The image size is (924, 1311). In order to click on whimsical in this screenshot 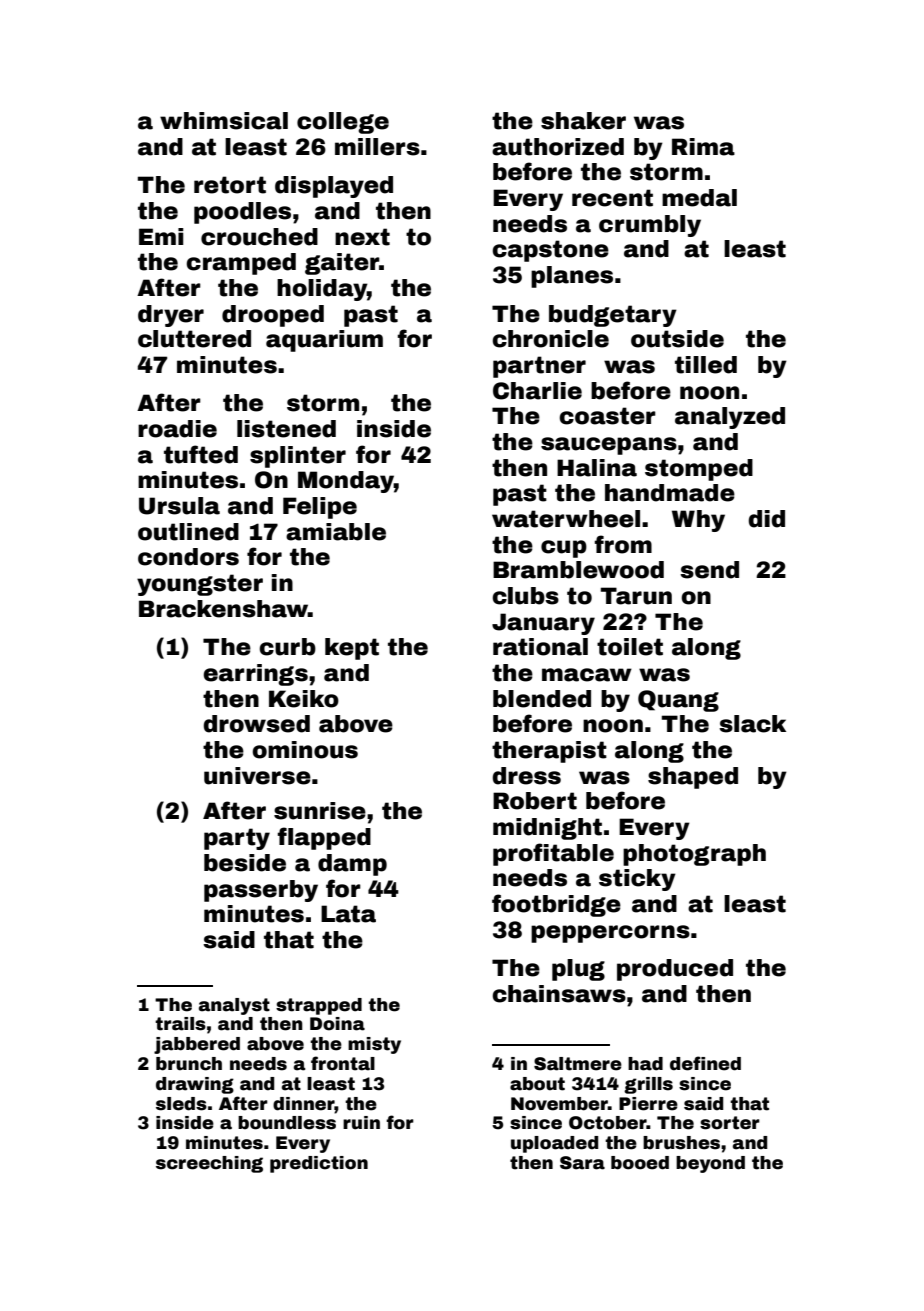, I will do `click(224, 121)`.
